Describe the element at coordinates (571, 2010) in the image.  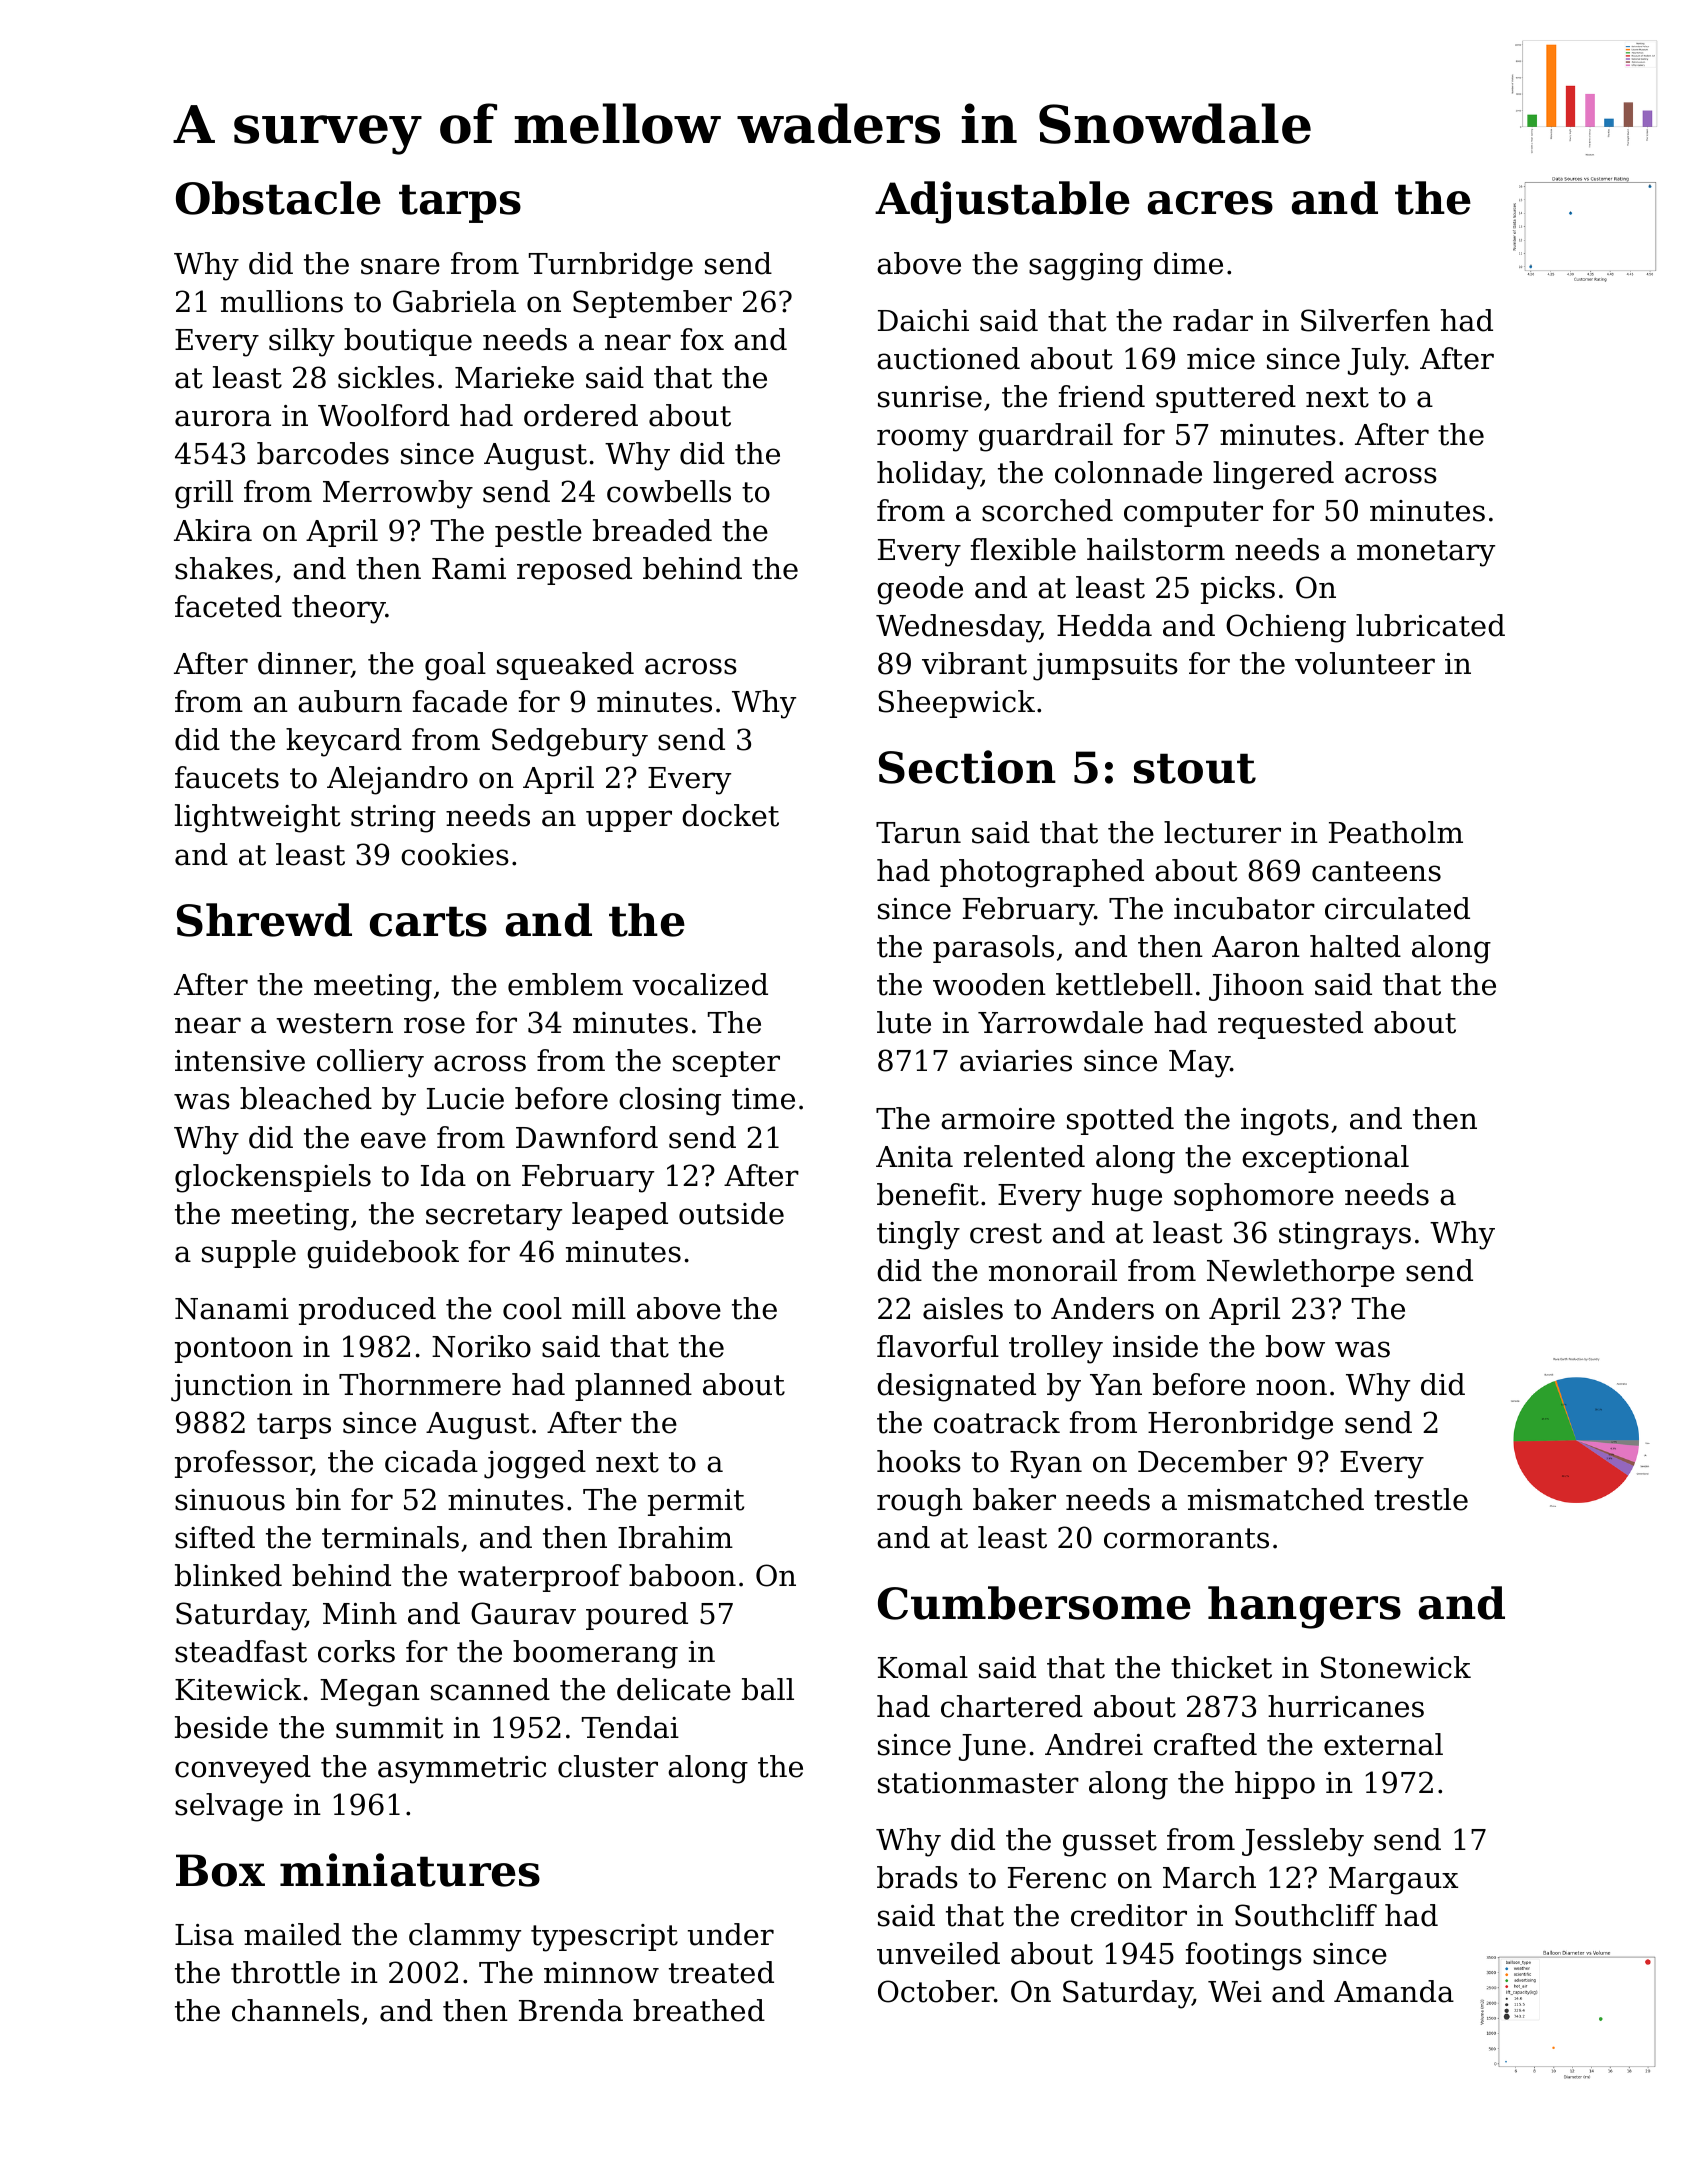
I see `Brenda` at that location.
